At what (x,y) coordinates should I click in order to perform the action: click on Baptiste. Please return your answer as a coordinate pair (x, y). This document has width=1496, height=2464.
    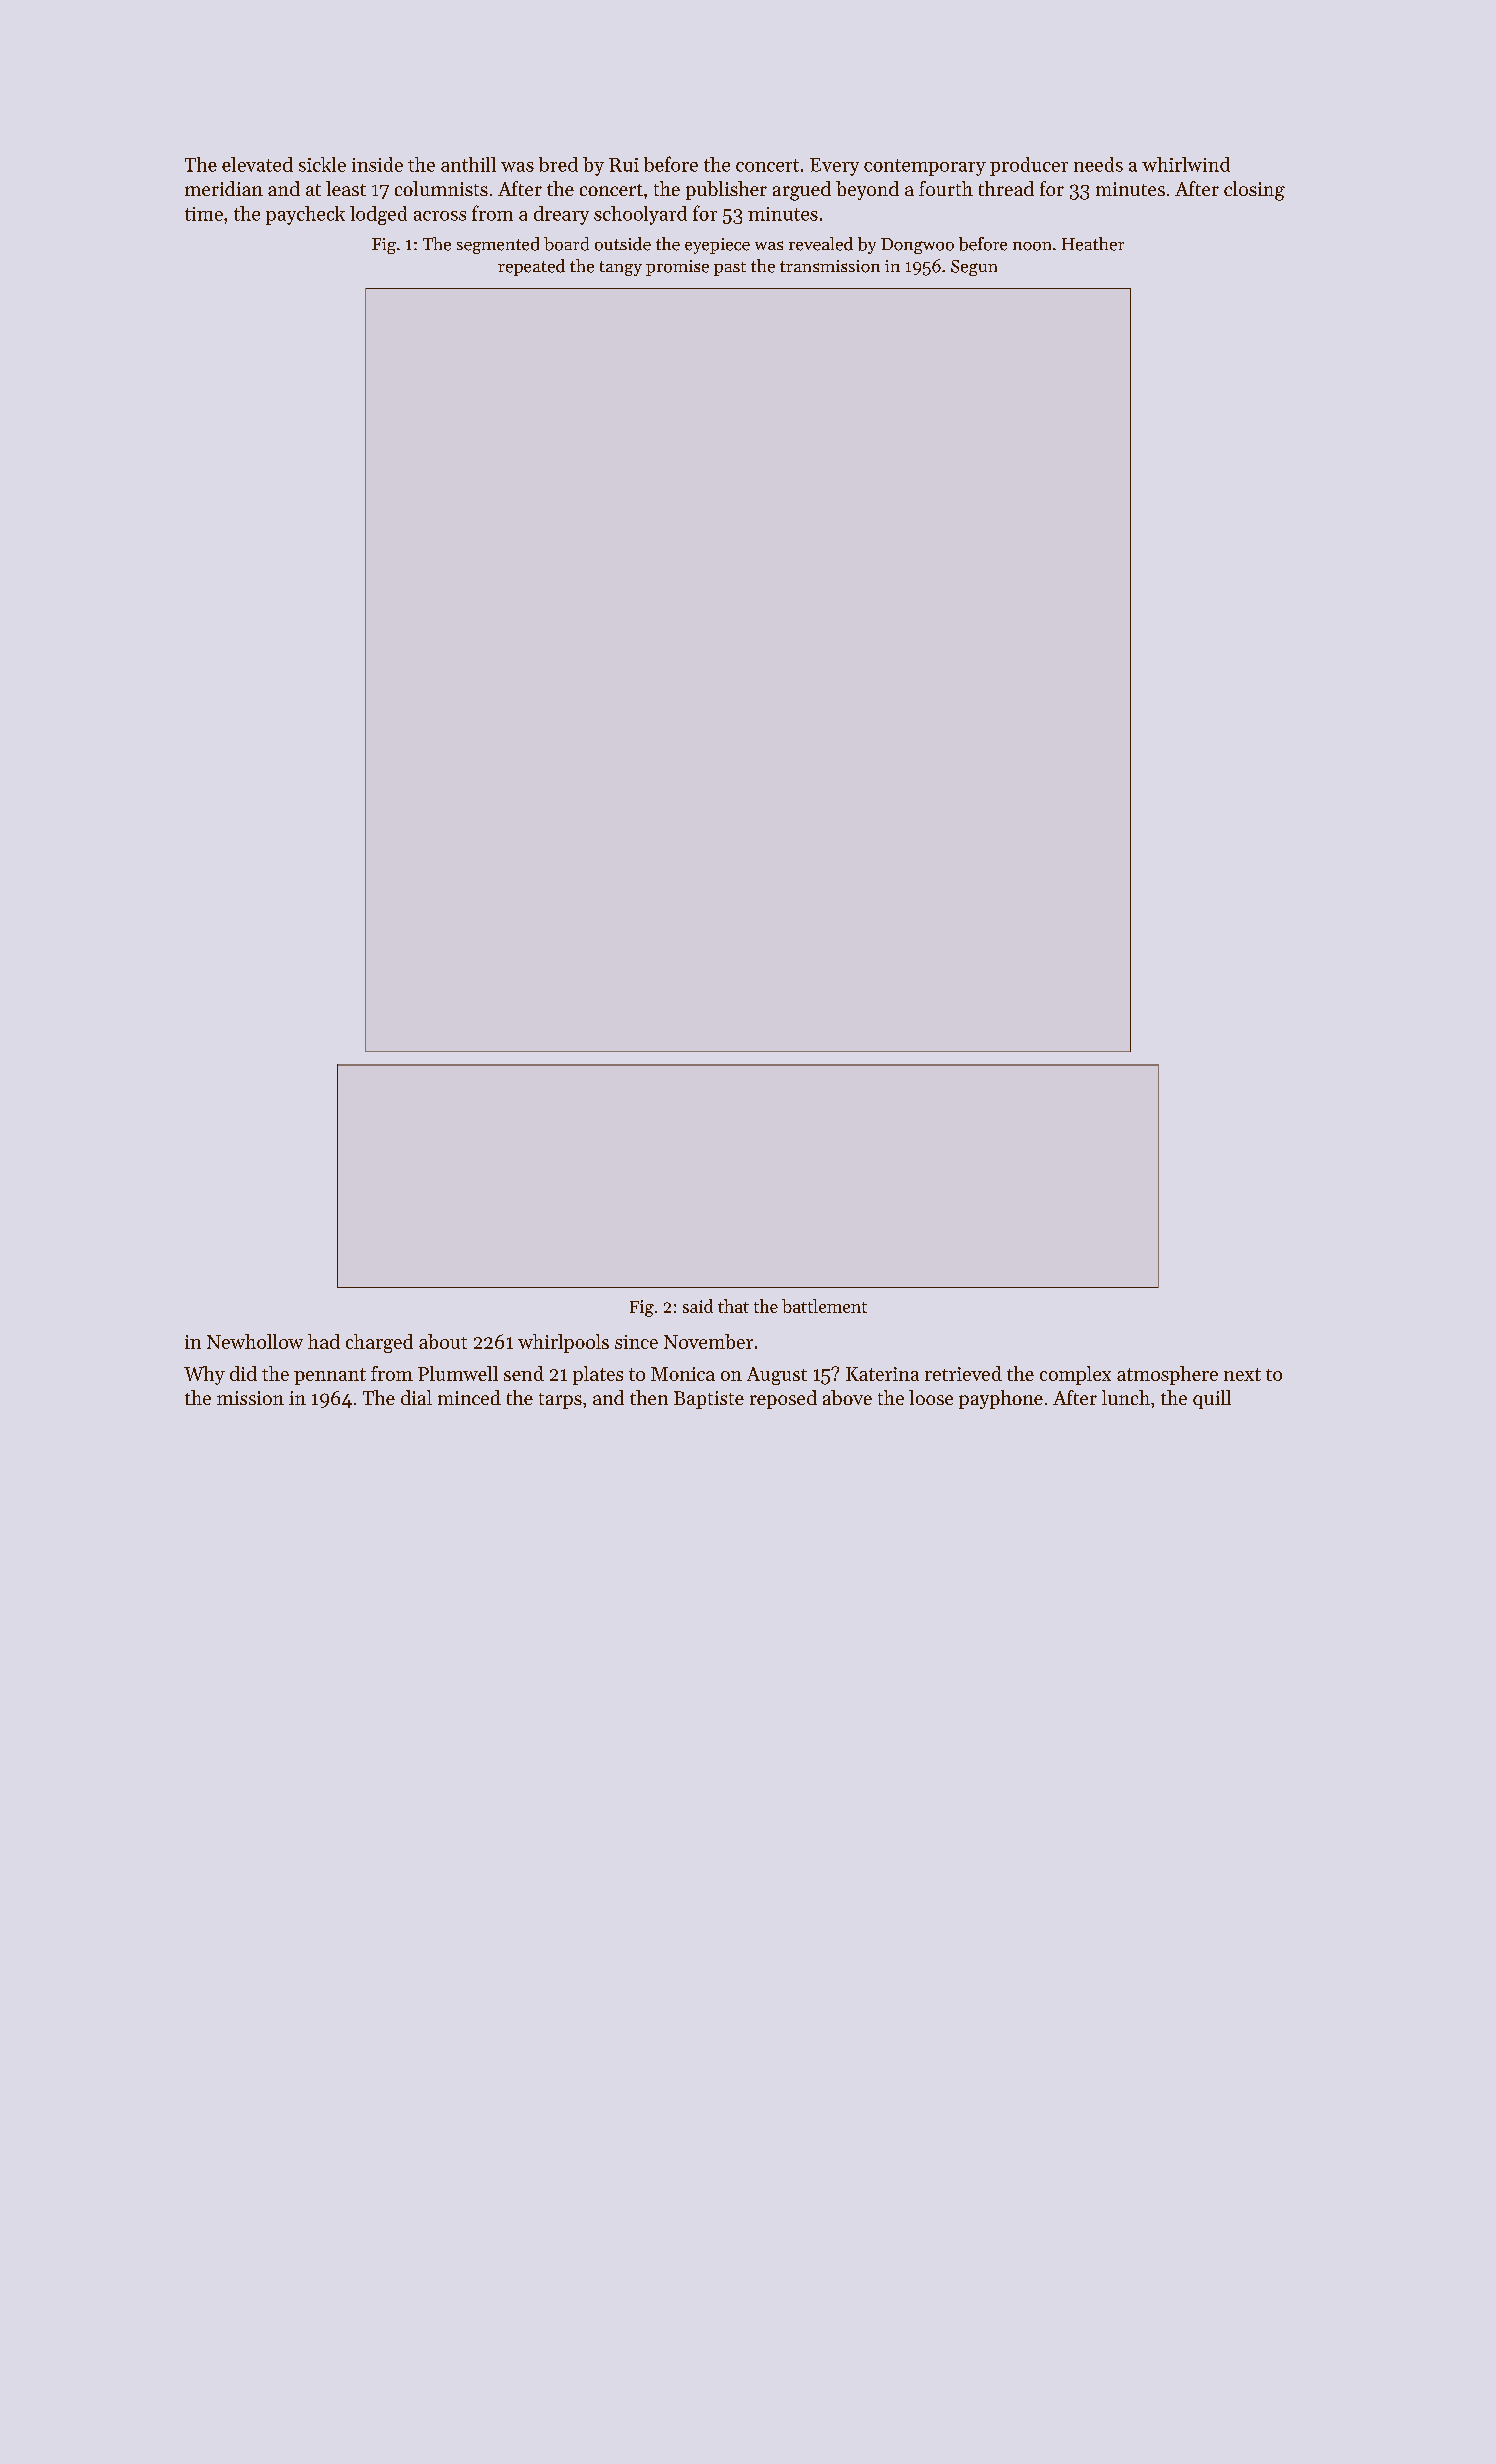
    Looking at the image, I should click on (709, 1400).
